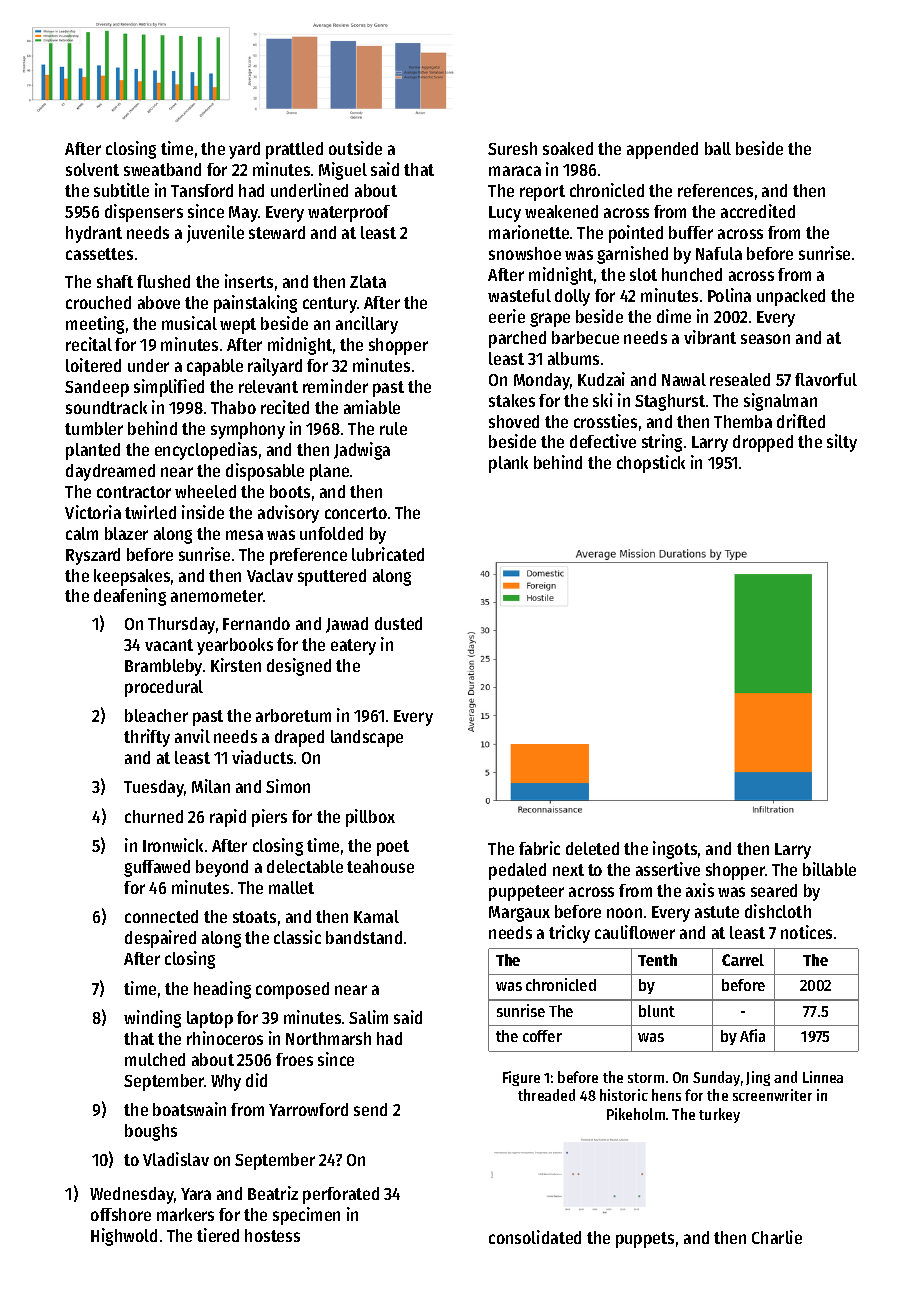  Describe the element at coordinates (124, 1237) in the document. I see `Highwold` at that location.
